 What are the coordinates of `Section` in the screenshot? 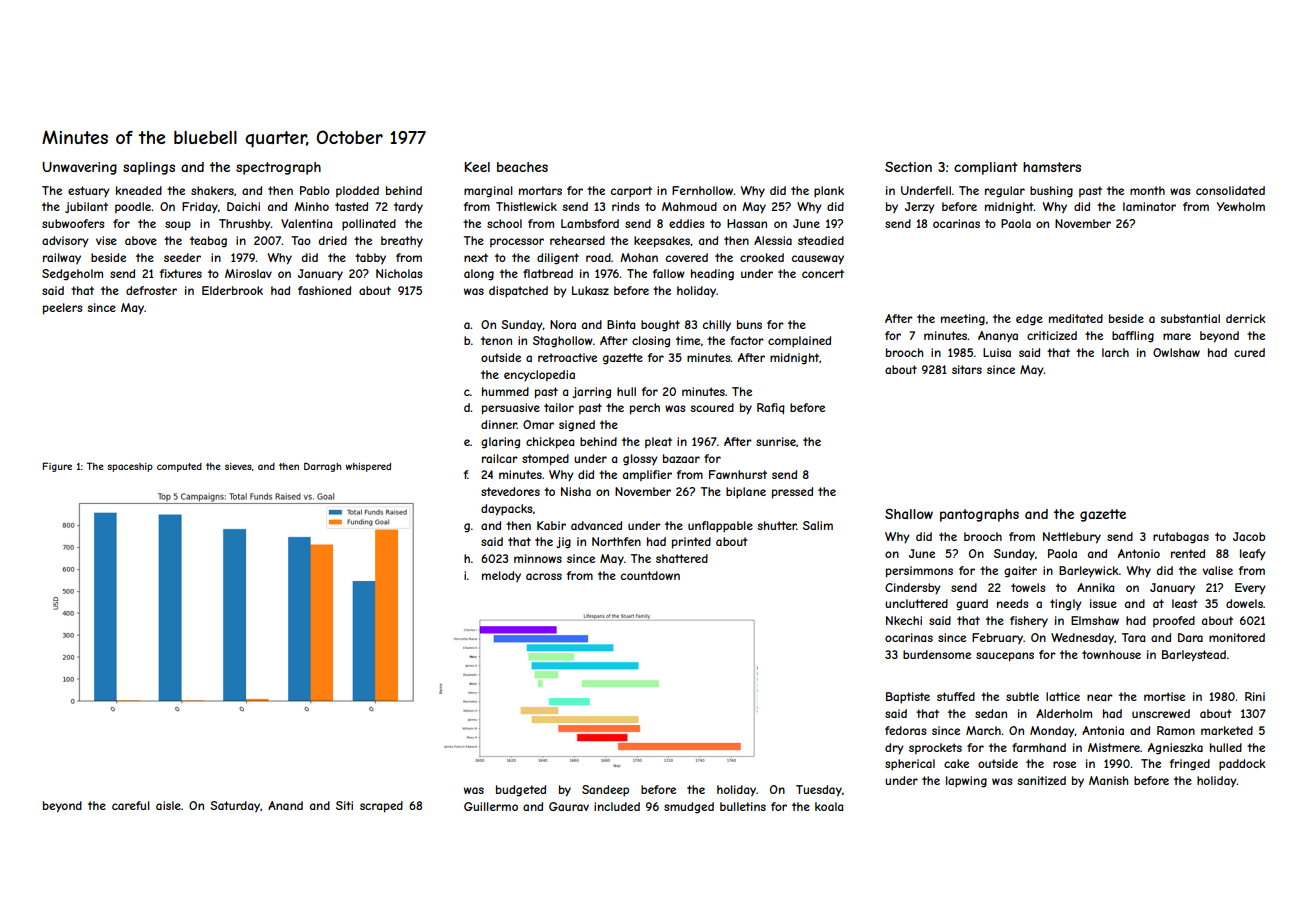 It's located at (908, 166).
